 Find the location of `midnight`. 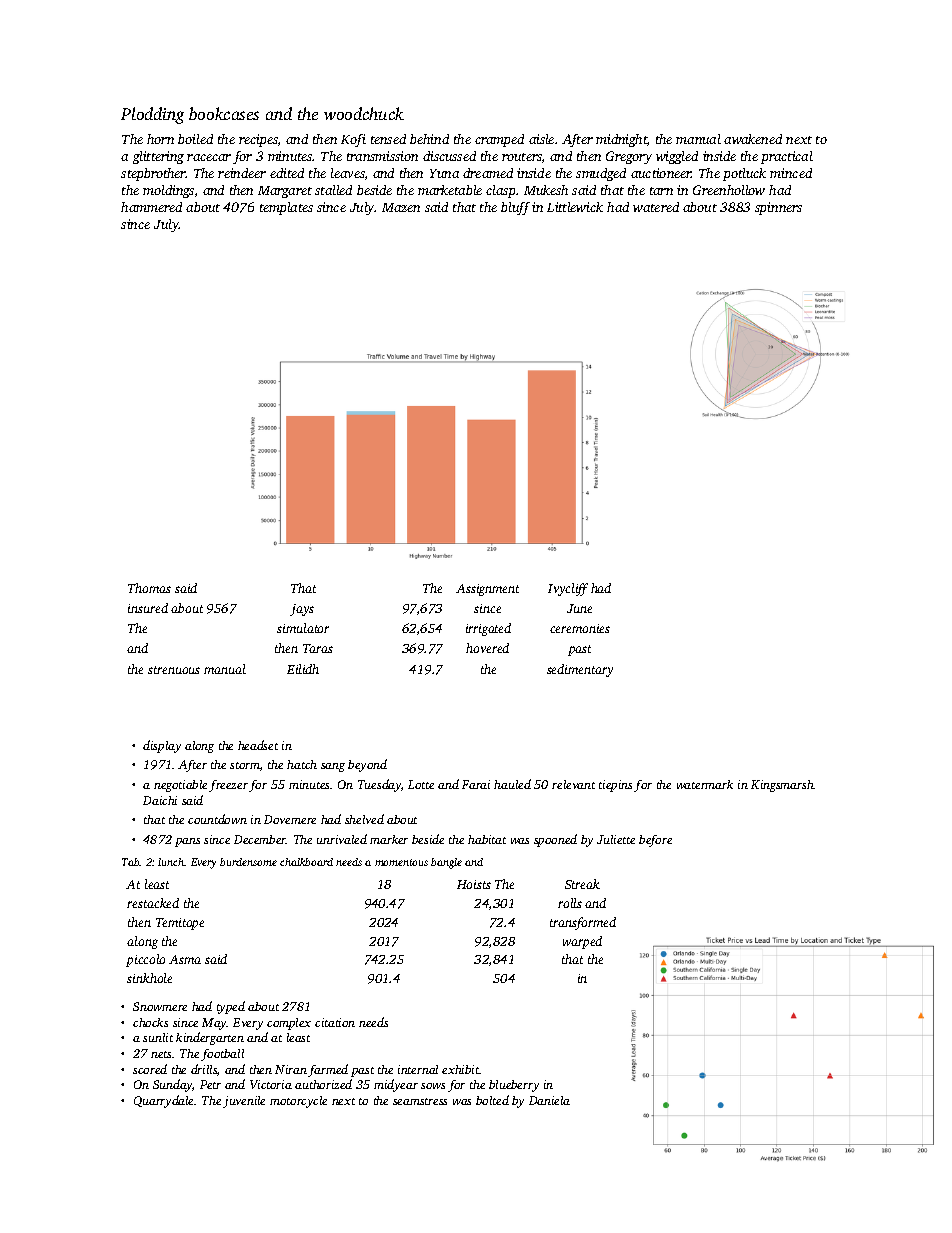

midnight is located at coordinates (621, 140).
